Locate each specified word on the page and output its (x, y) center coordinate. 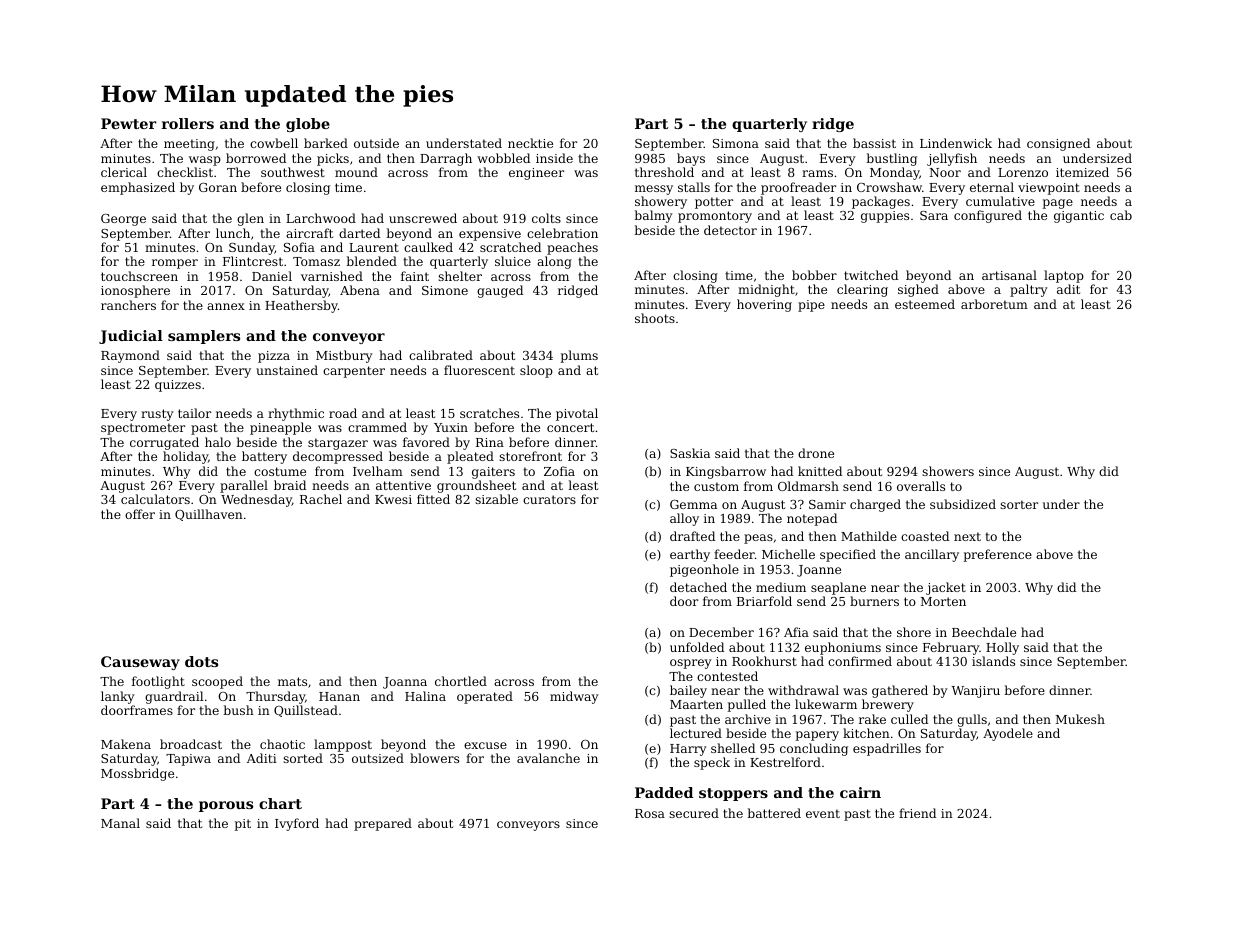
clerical (124, 172)
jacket (946, 588)
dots (201, 661)
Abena (360, 290)
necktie (530, 143)
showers (948, 471)
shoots (655, 318)
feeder (734, 554)
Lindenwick (956, 143)
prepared (383, 824)
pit (243, 825)
